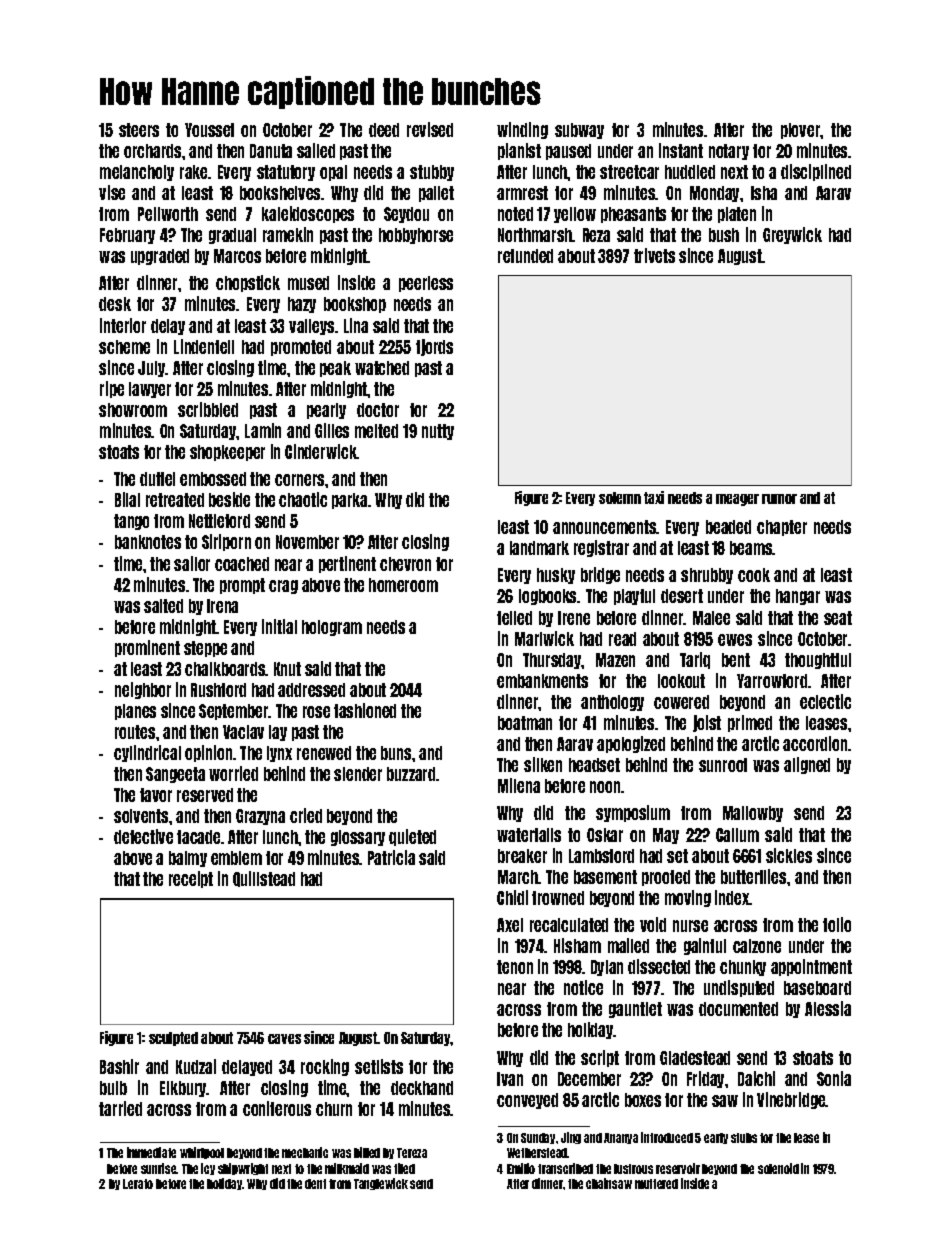 The height and width of the screenshot is (1233, 952). What do you see at coordinates (208, 409) in the screenshot?
I see `scribbled` at bounding box center [208, 409].
